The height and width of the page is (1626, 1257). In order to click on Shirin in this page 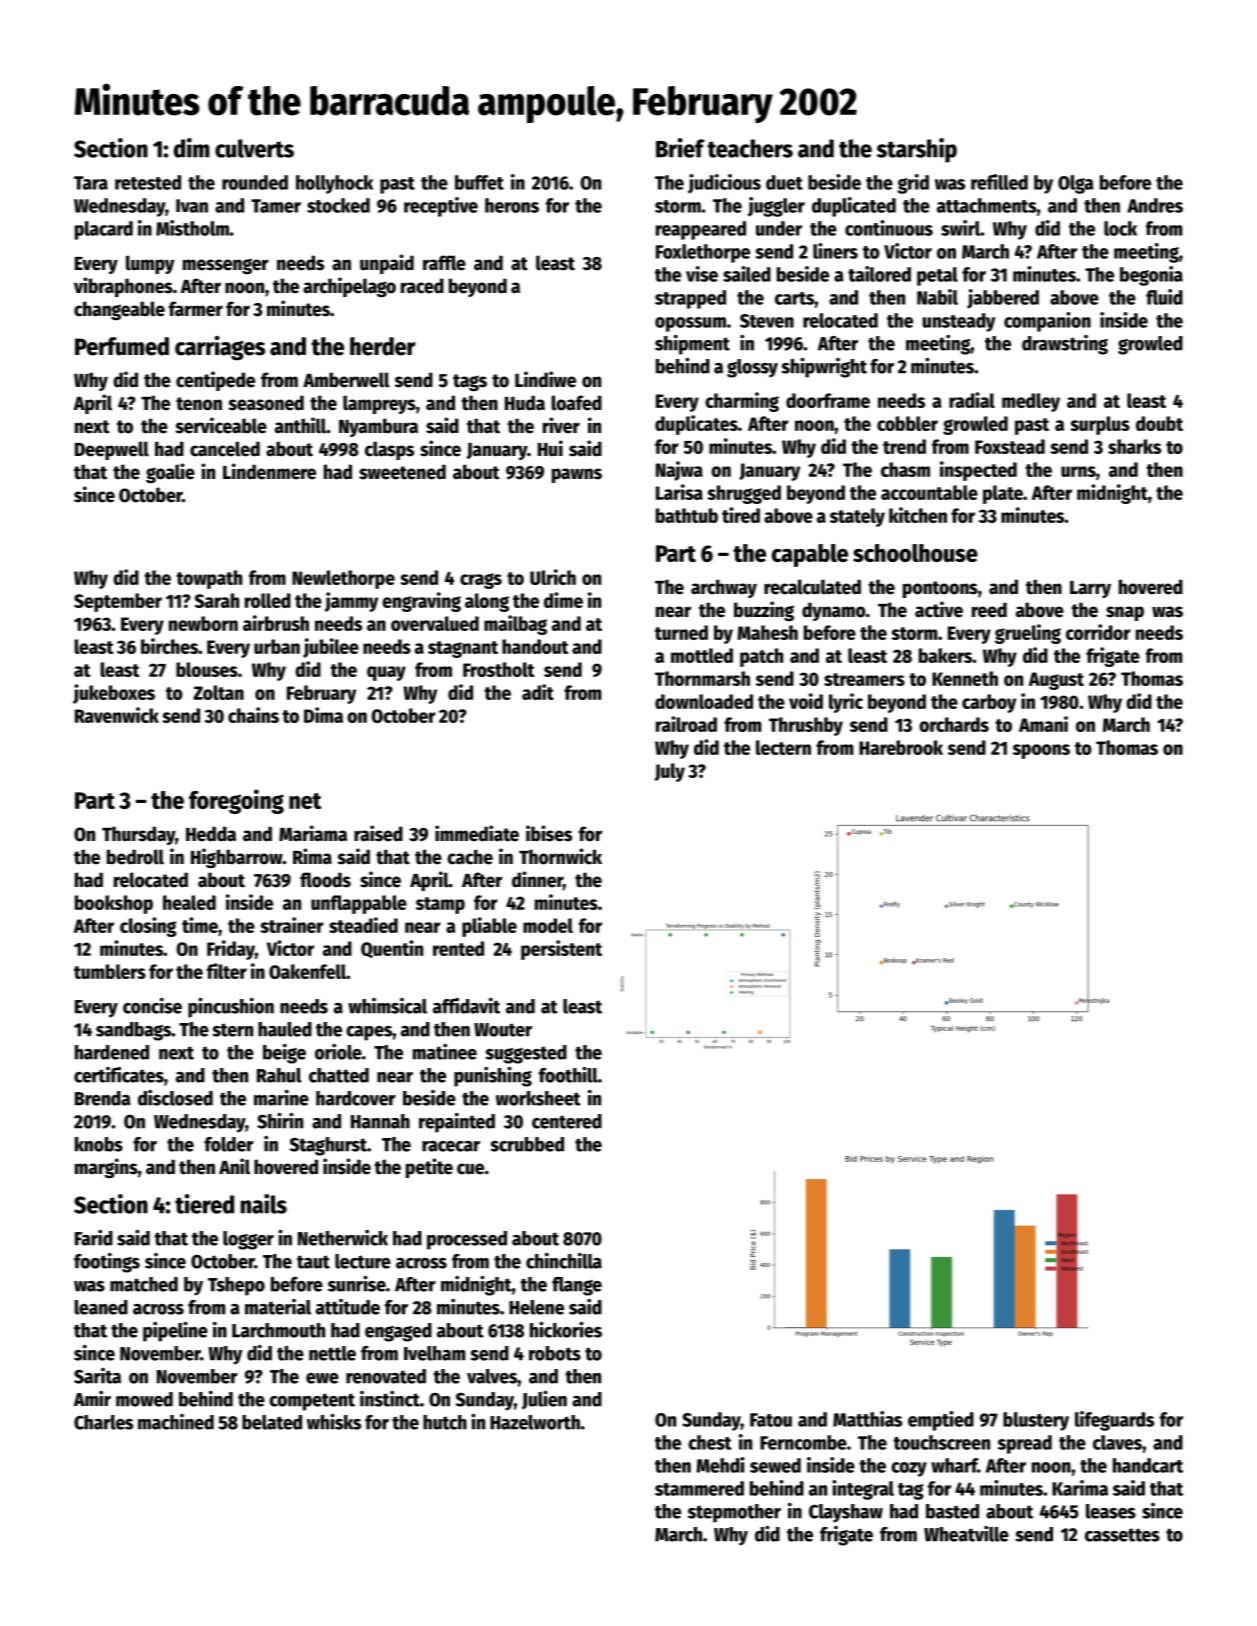, I will do `click(280, 1121)`.
